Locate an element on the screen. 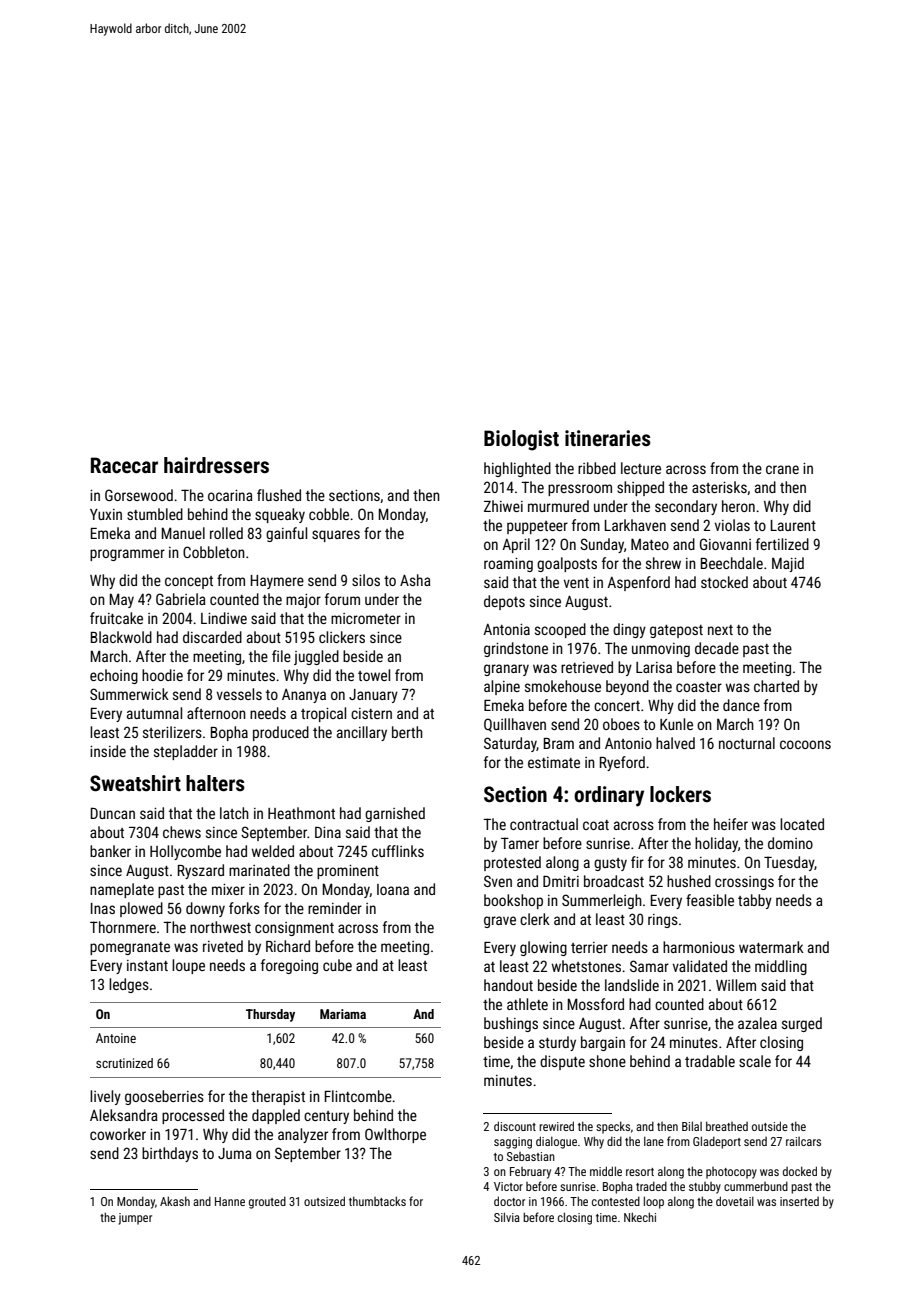 This screenshot has width=924, height=1308. vessels is located at coordinates (239, 694).
